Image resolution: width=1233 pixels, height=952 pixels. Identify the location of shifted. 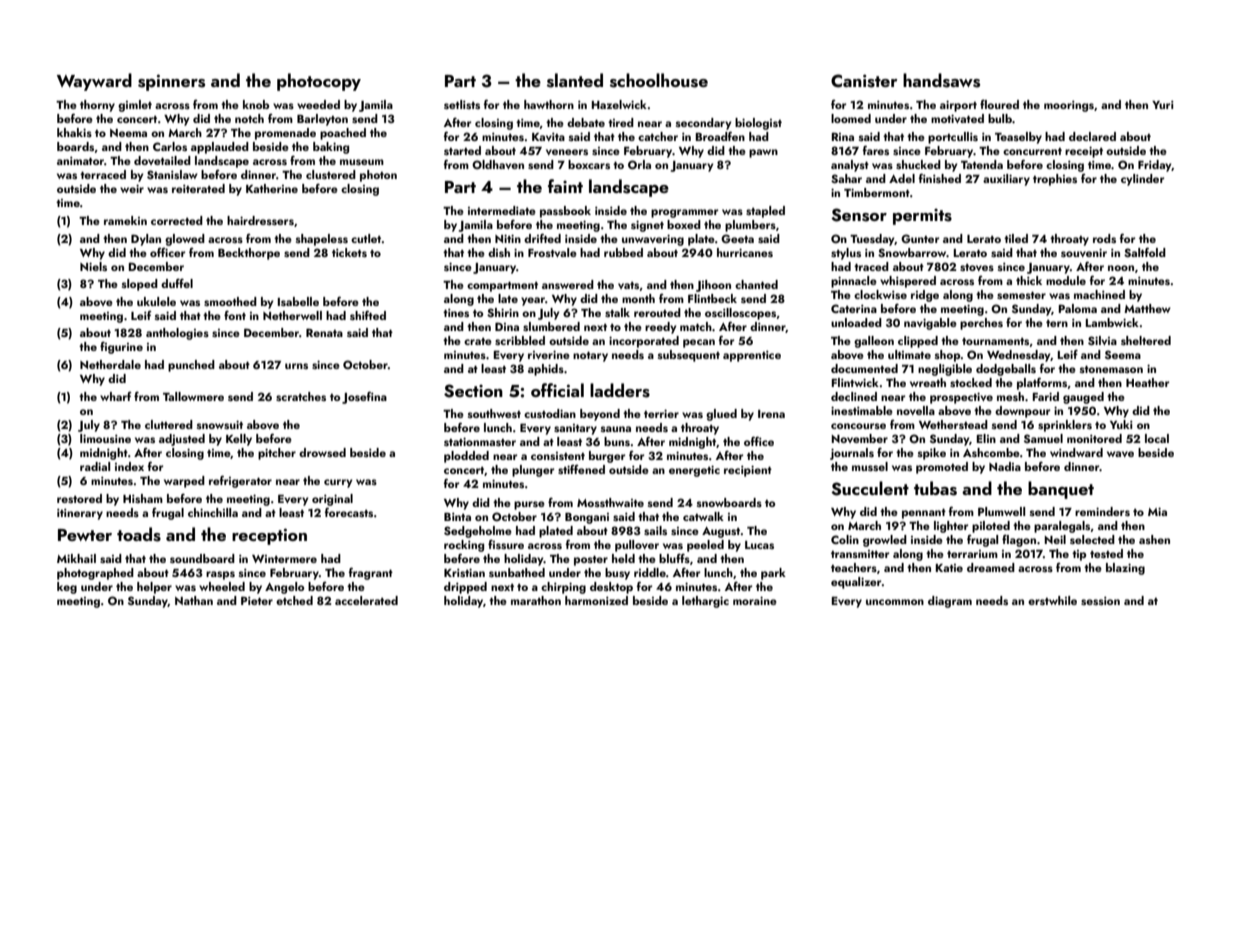
(368, 315).
